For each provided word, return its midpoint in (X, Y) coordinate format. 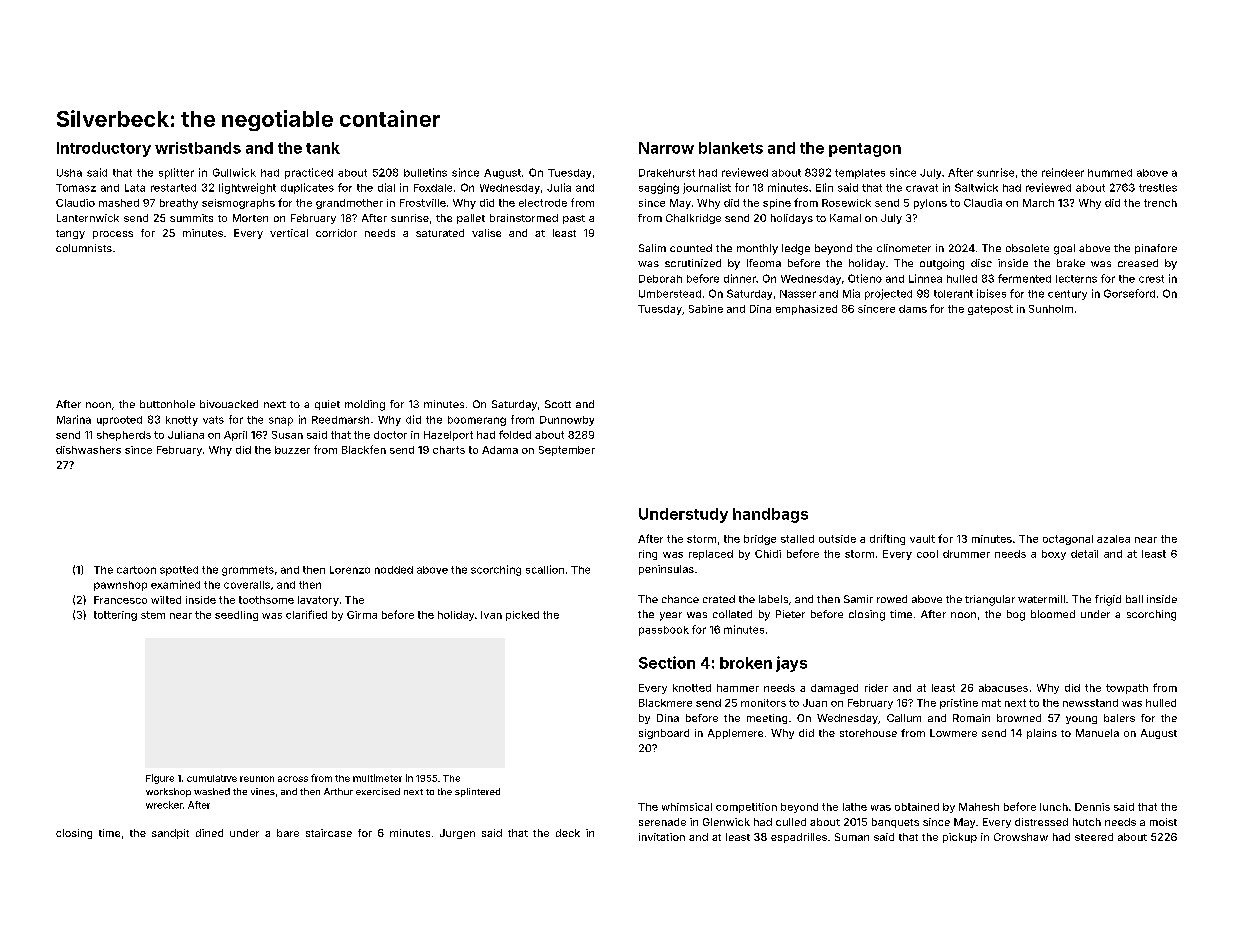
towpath (1127, 689)
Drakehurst (667, 173)
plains (1042, 734)
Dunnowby (567, 421)
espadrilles (799, 838)
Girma (362, 615)
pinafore (1156, 249)
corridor (336, 233)
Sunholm (1051, 309)
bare (288, 833)
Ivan (491, 615)
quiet (327, 405)
